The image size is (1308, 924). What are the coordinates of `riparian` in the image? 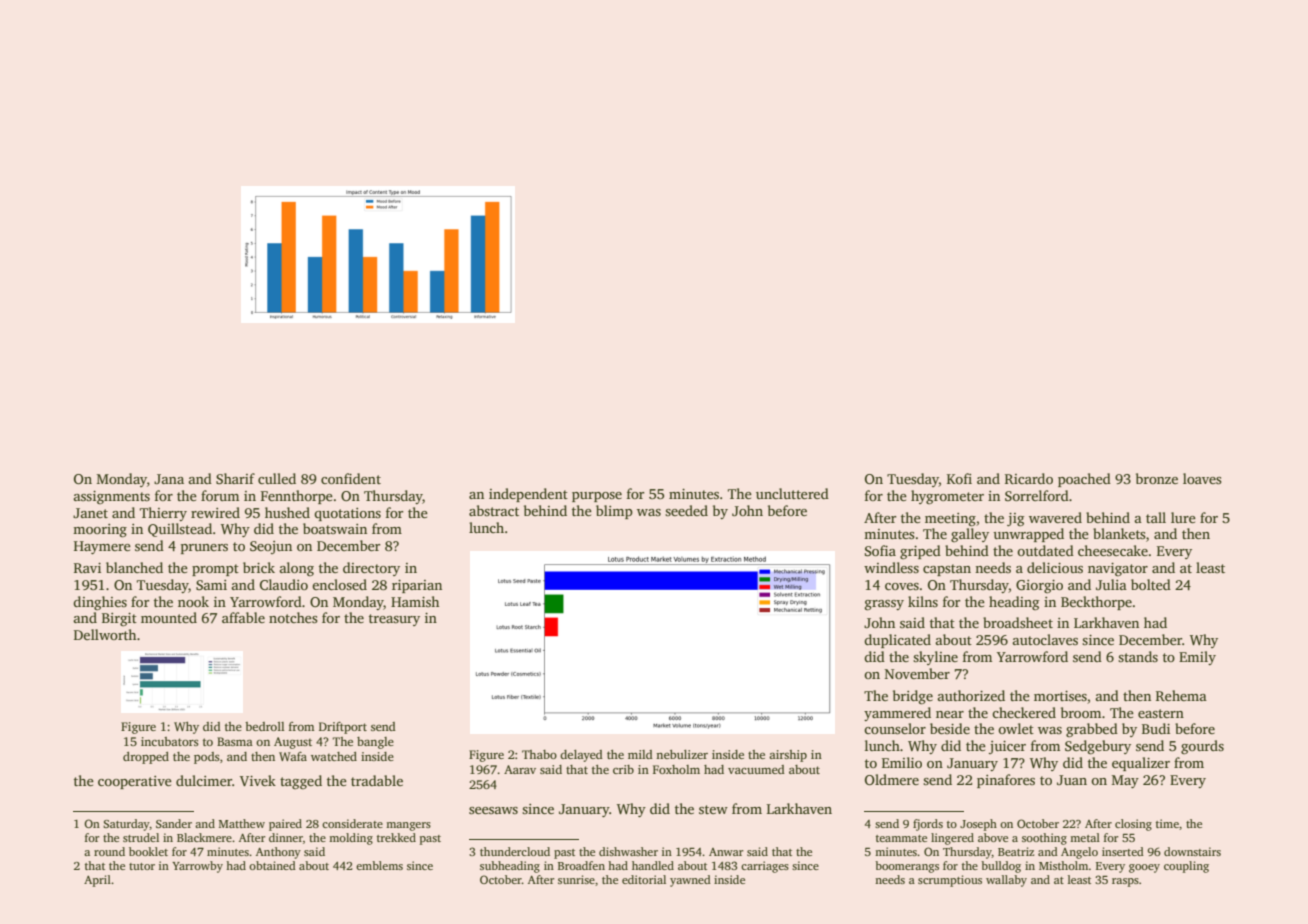 It's located at (417, 586).
